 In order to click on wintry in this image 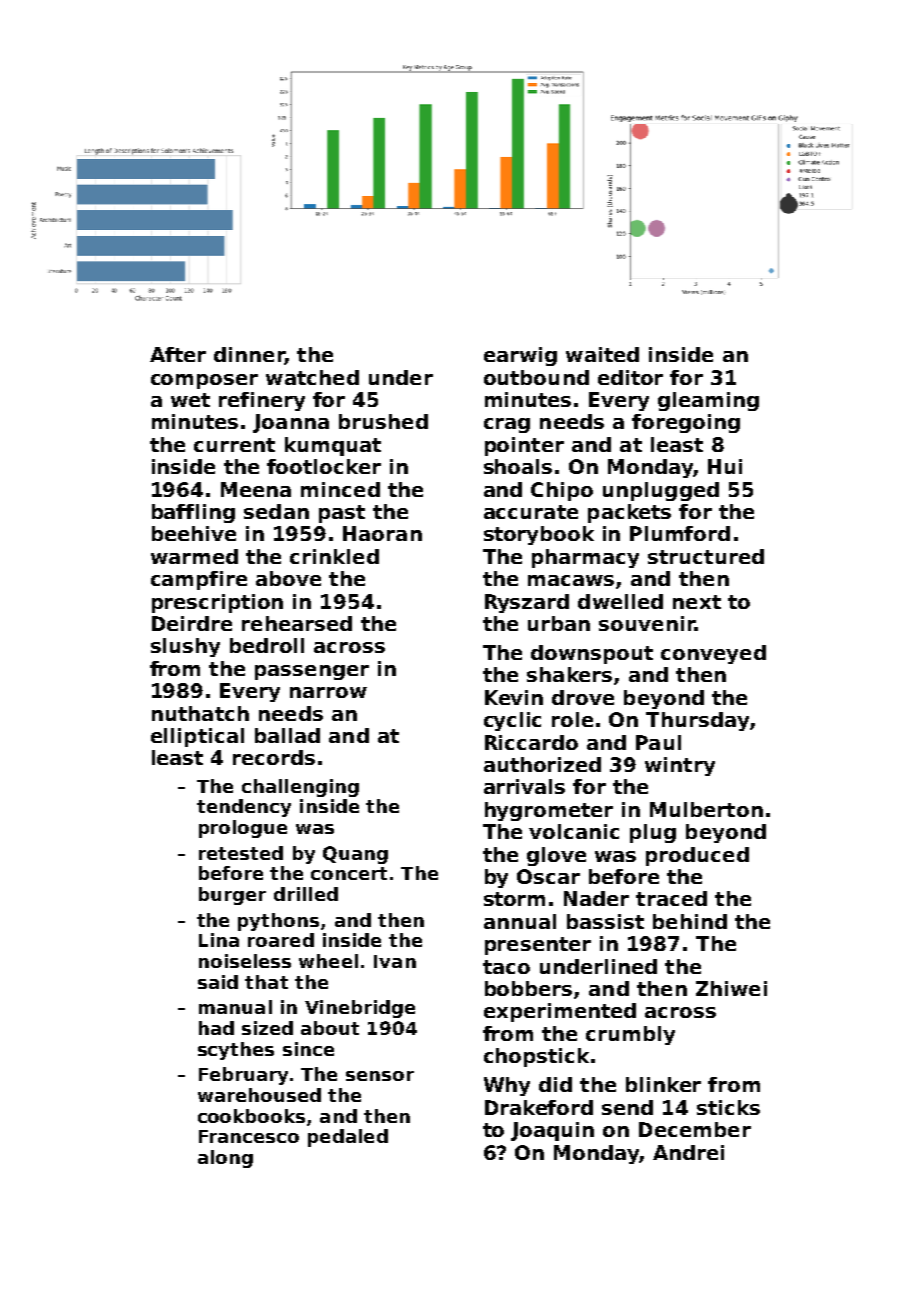, I will do `click(680, 766)`.
